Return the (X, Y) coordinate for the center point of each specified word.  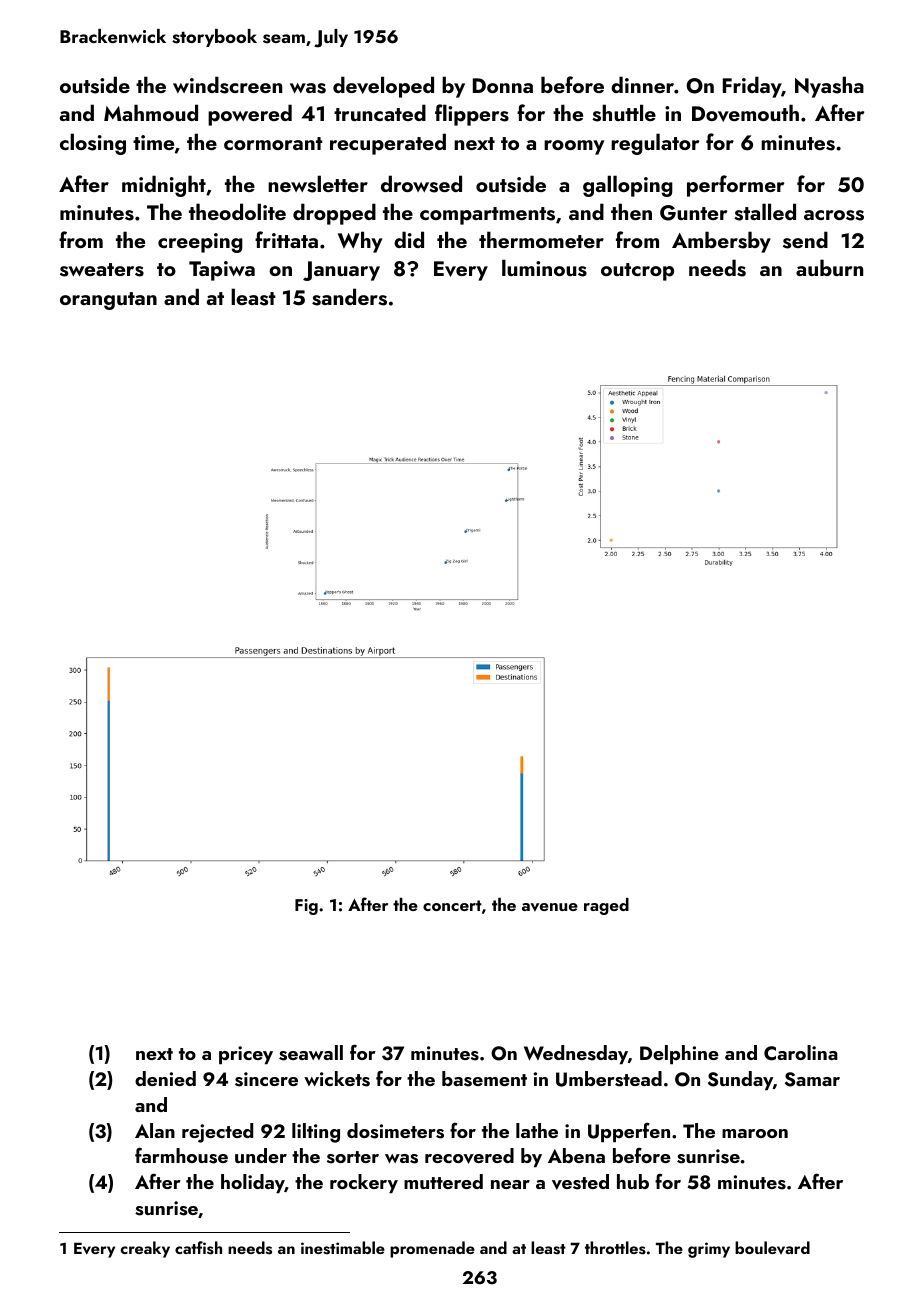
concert (452, 905)
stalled (765, 212)
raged (606, 906)
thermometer (541, 239)
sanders (349, 297)
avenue (550, 907)
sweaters (102, 270)
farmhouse (181, 1155)
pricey (246, 1055)
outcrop (637, 272)
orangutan (108, 301)
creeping (200, 243)
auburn (829, 267)
